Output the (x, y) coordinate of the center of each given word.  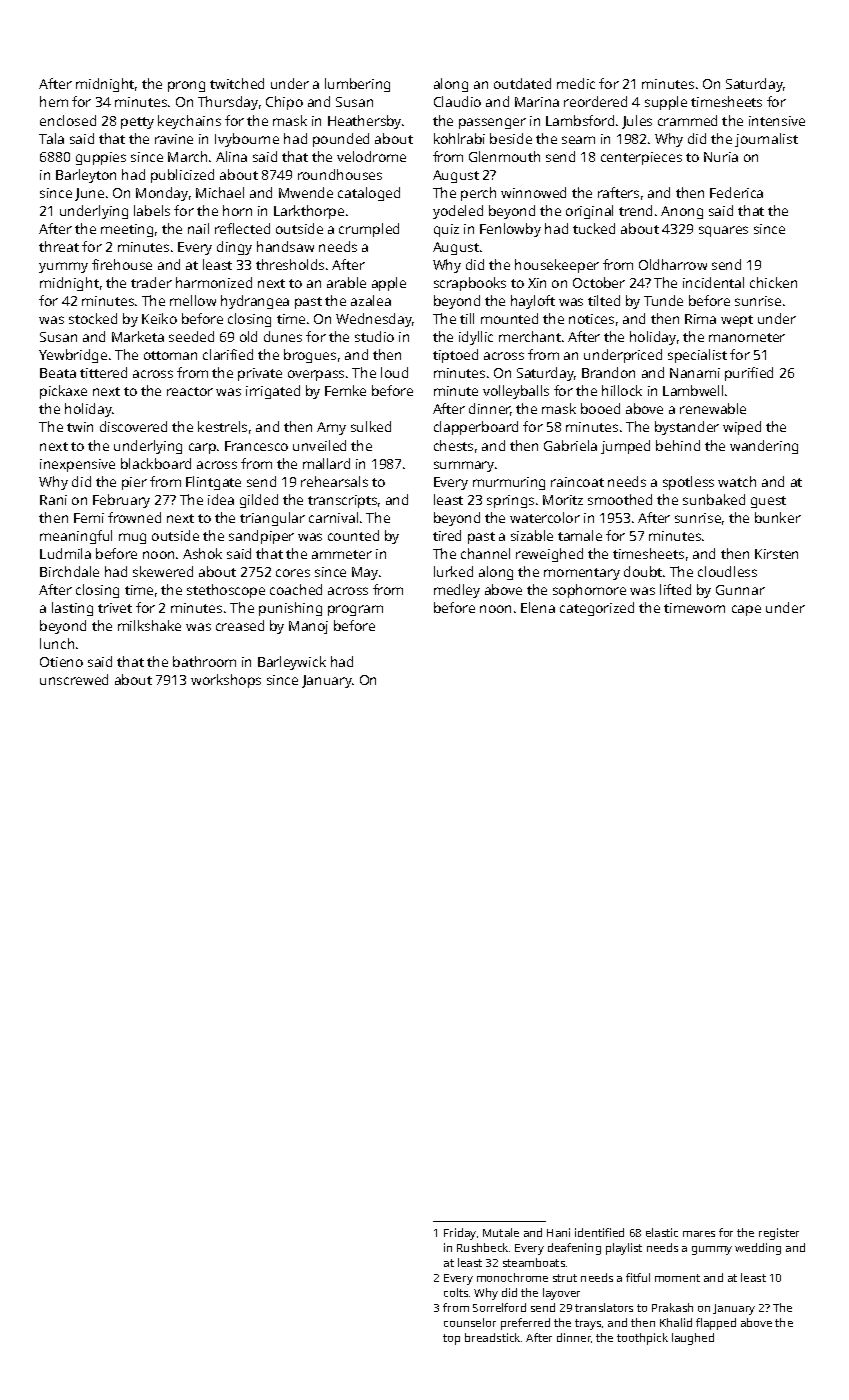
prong (186, 86)
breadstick (492, 1337)
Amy (331, 428)
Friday (460, 1234)
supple (666, 103)
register (779, 1234)
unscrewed (74, 679)
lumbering (357, 85)
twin (80, 427)
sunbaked (714, 499)
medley (457, 591)
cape (746, 610)
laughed (693, 1339)
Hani (558, 1232)
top (451, 1339)
